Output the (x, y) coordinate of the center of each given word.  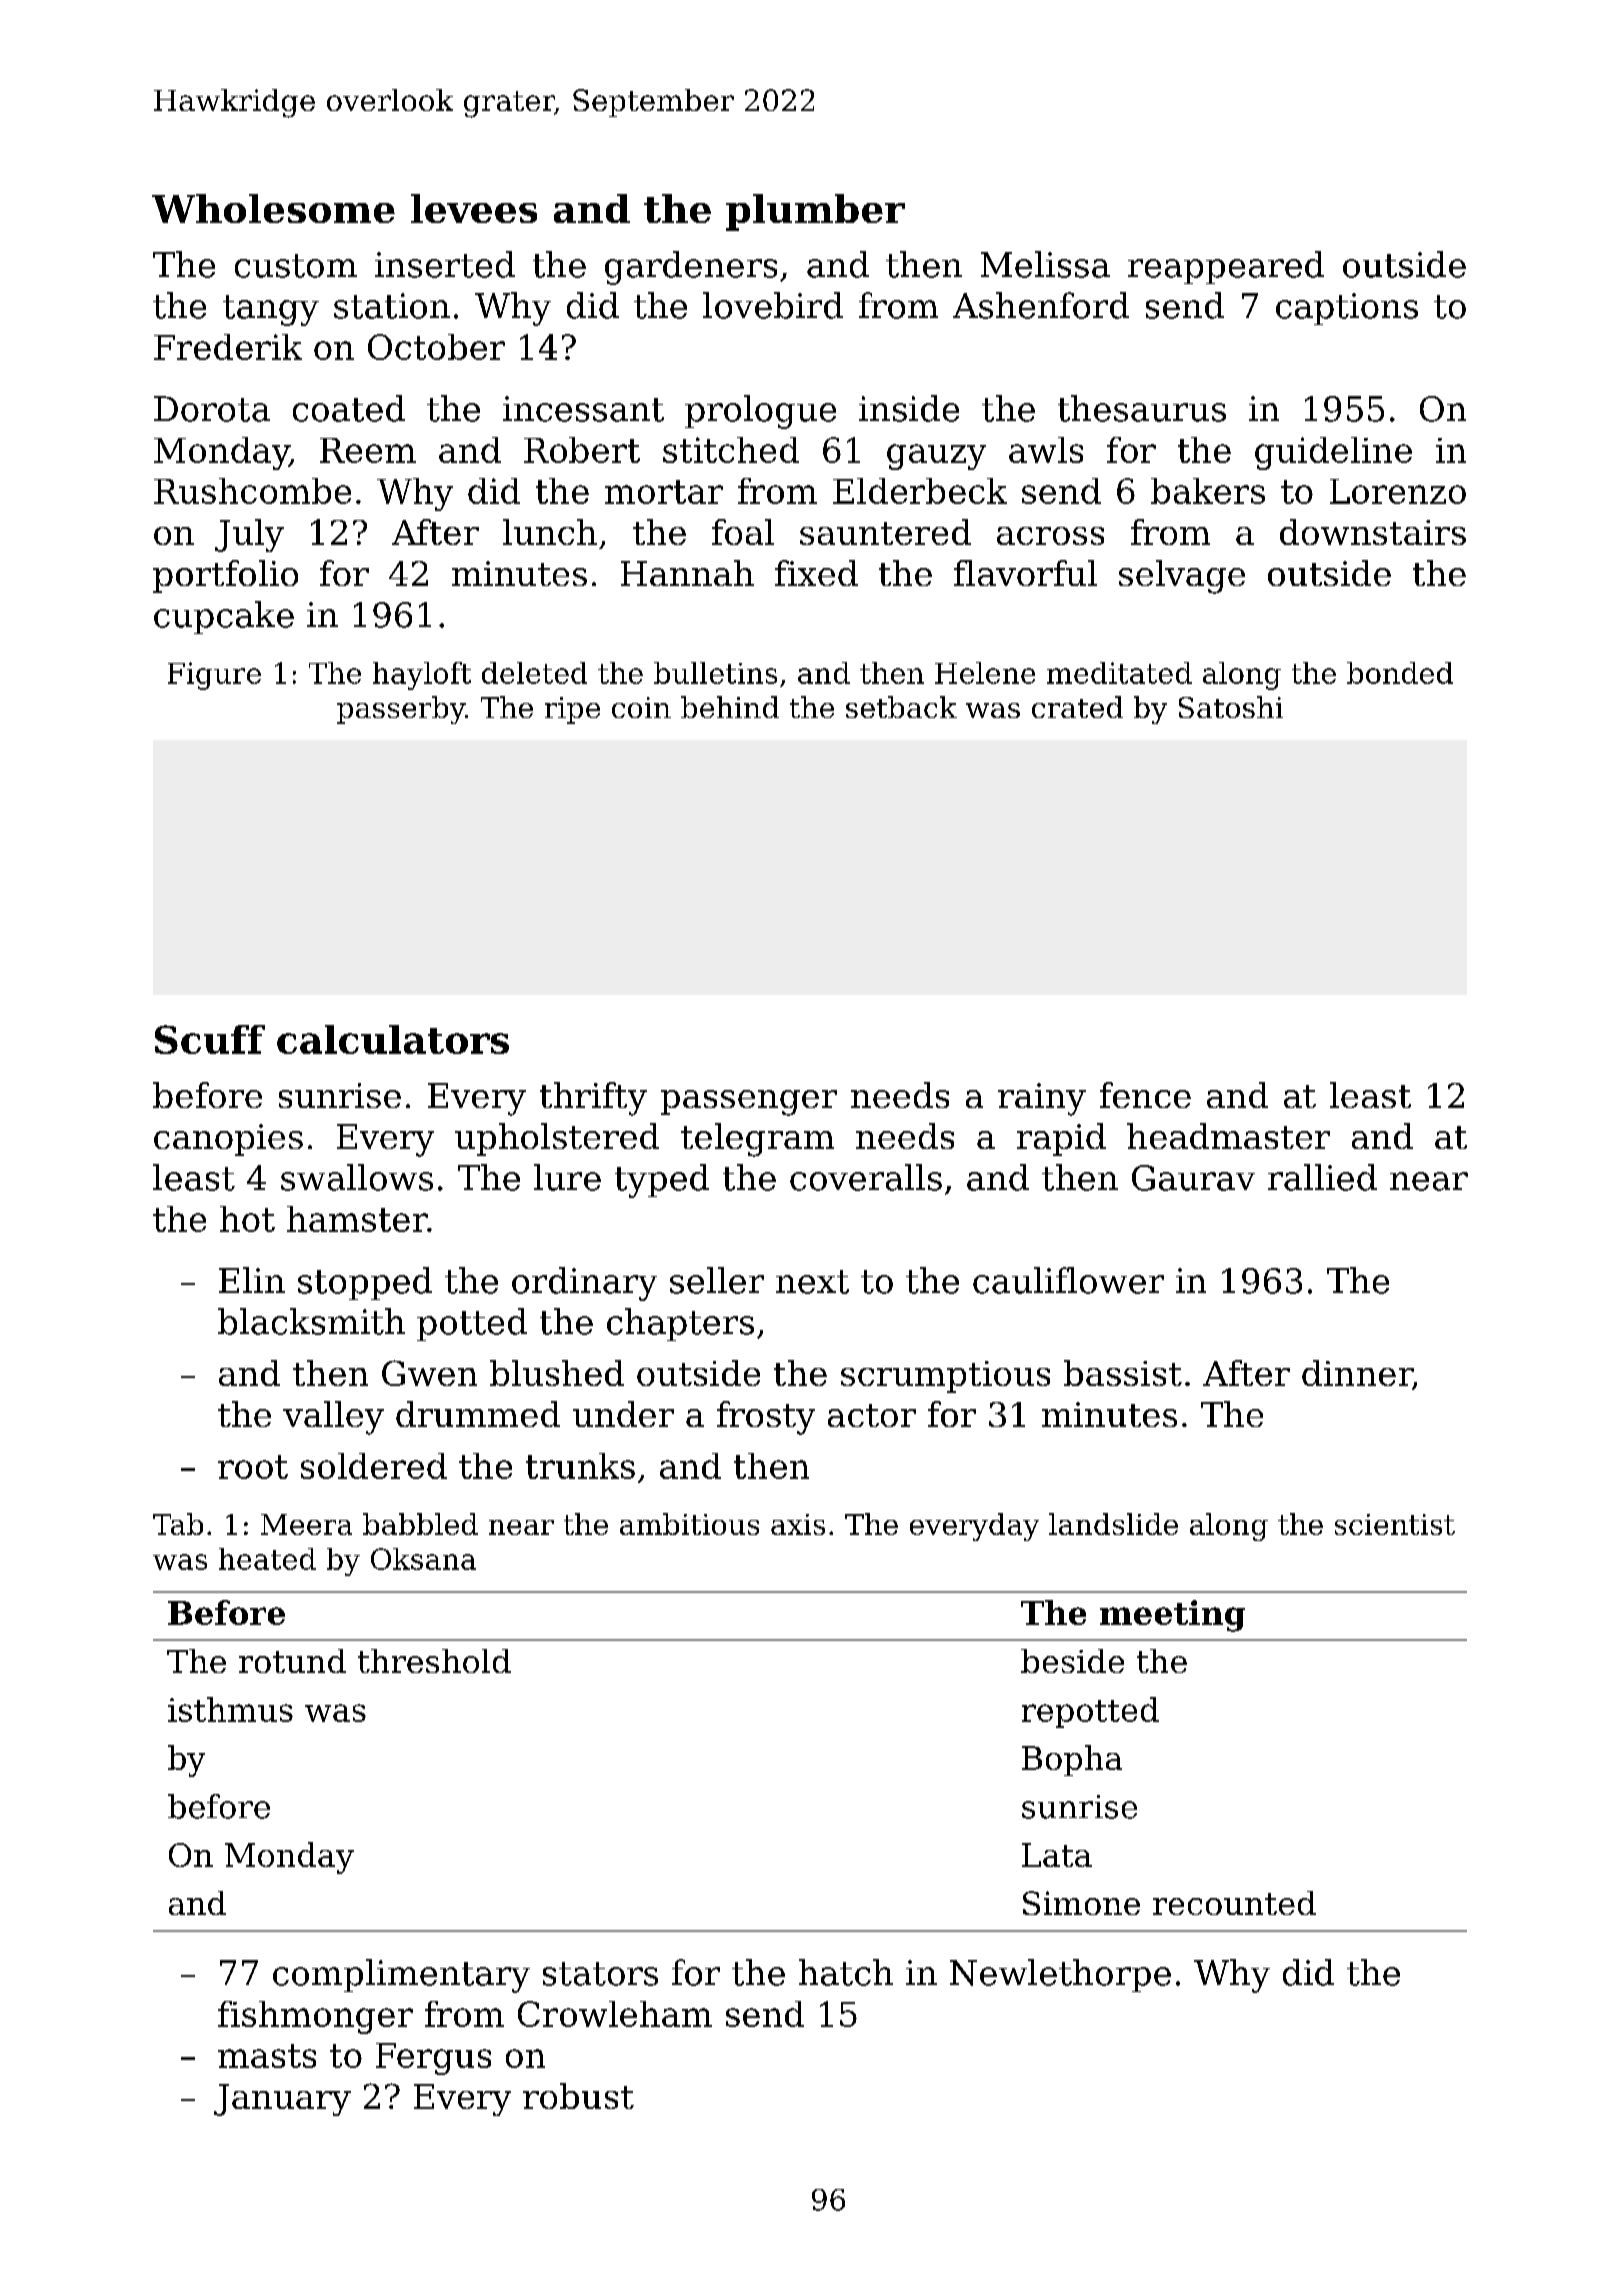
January (282, 2100)
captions (1347, 309)
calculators (393, 1039)
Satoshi (1231, 707)
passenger (749, 1103)
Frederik (228, 347)
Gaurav (1193, 1178)
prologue (760, 412)
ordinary (584, 1284)
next (812, 1282)
